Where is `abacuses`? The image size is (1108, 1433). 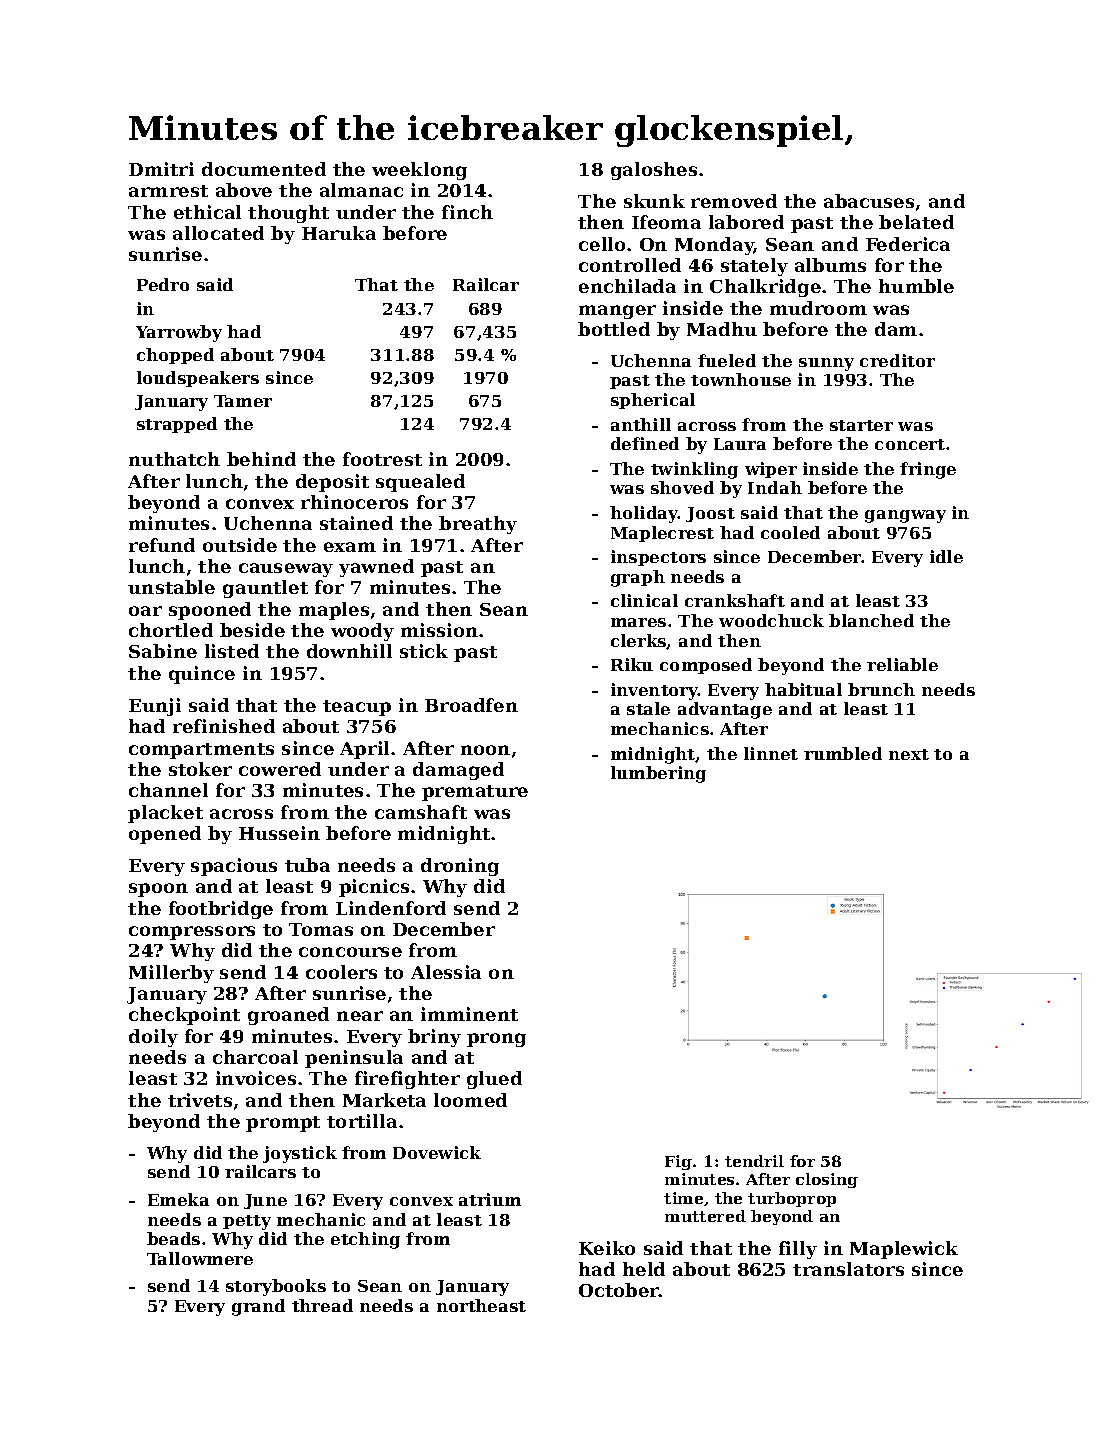
abacuses is located at coordinates (869, 201).
